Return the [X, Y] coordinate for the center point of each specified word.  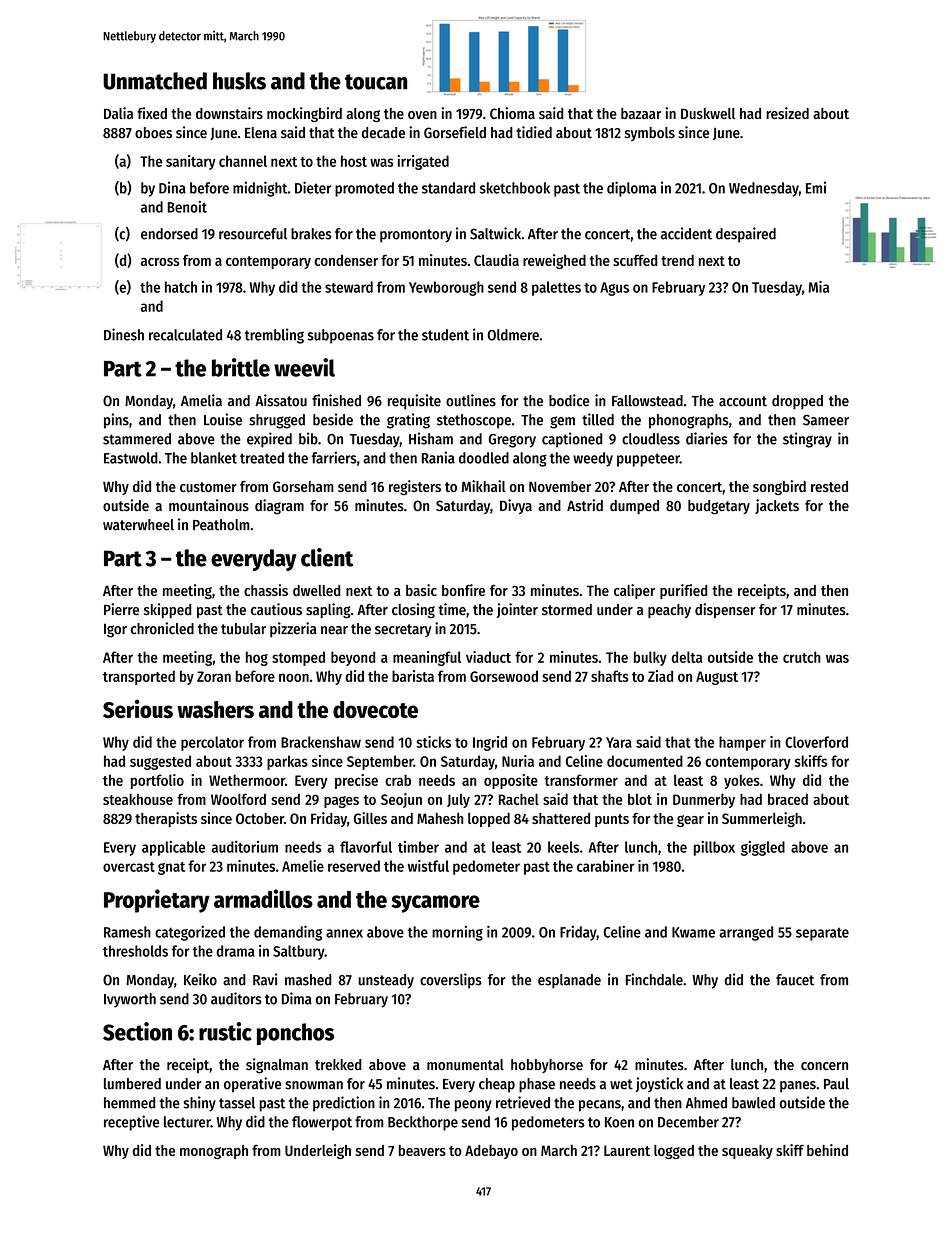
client [327, 557]
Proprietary [157, 901]
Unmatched [155, 81]
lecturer [187, 1122]
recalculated [185, 335]
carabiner [605, 866]
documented [645, 761]
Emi [816, 187]
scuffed [635, 260]
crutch [802, 657]
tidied [534, 132]
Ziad [660, 676]
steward [349, 287]
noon [294, 677]
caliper [634, 591]
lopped [489, 820]
